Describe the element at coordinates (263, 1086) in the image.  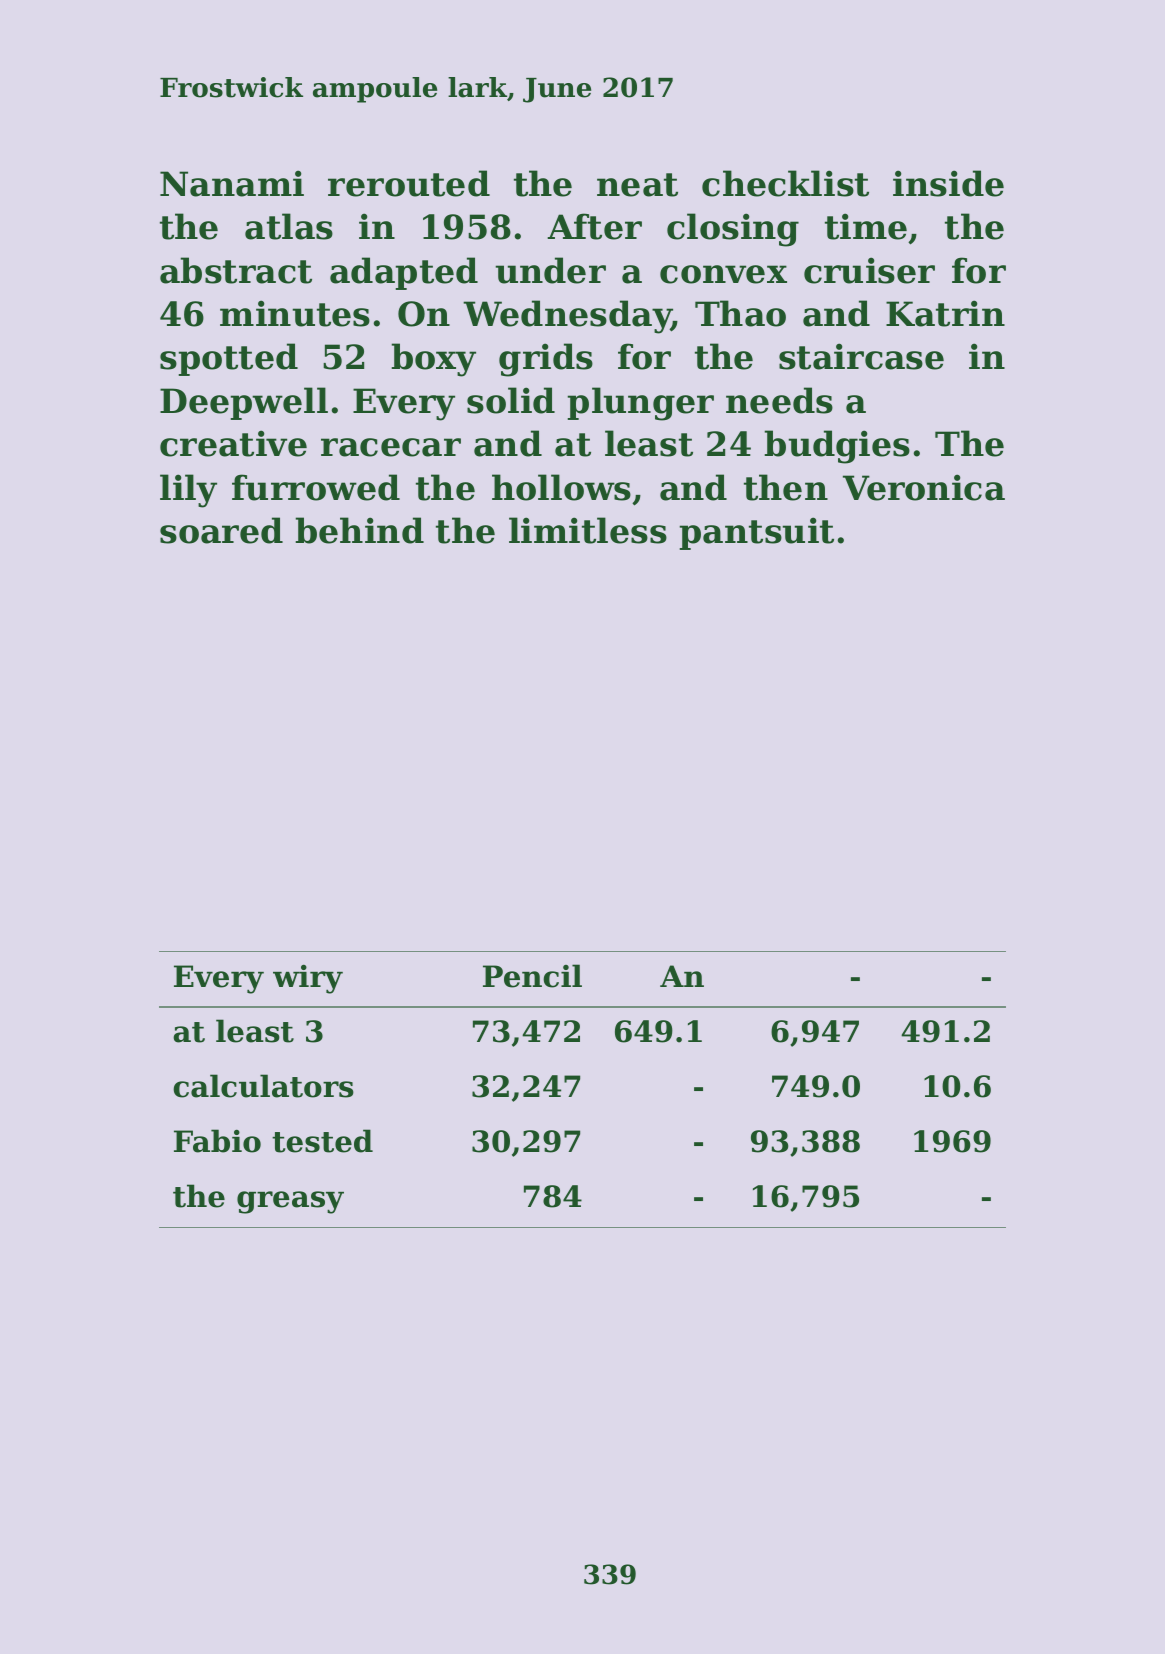
I see `calculators` at that location.
